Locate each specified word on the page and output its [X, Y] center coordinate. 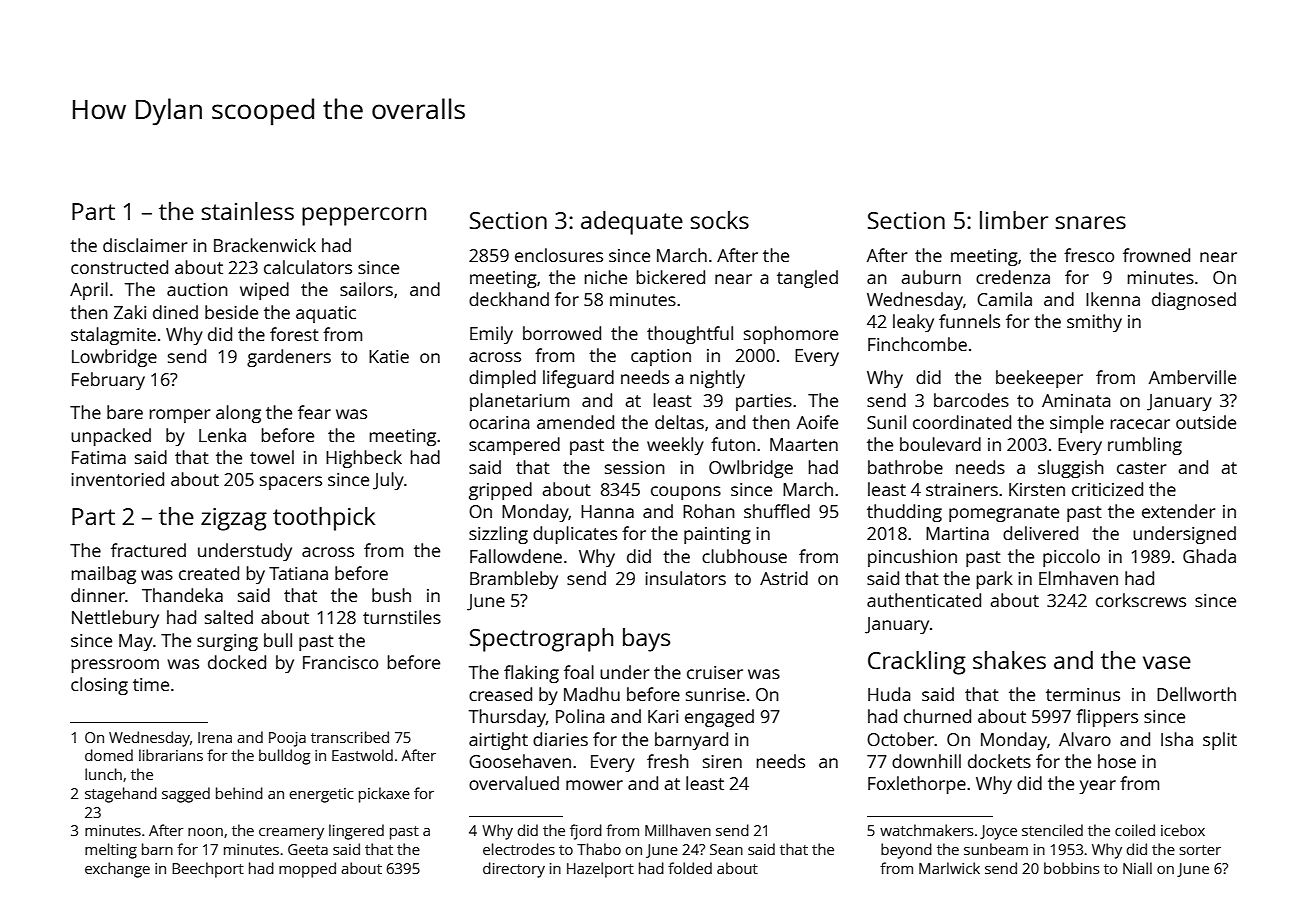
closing [99, 686]
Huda [889, 694]
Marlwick [949, 868]
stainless [247, 211]
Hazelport [600, 870]
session [635, 467]
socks [719, 220]
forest [294, 334]
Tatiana [298, 573]
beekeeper [1039, 379]
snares [1090, 222]
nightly [717, 379]
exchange [117, 870]
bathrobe [905, 467]
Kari [663, 716]
